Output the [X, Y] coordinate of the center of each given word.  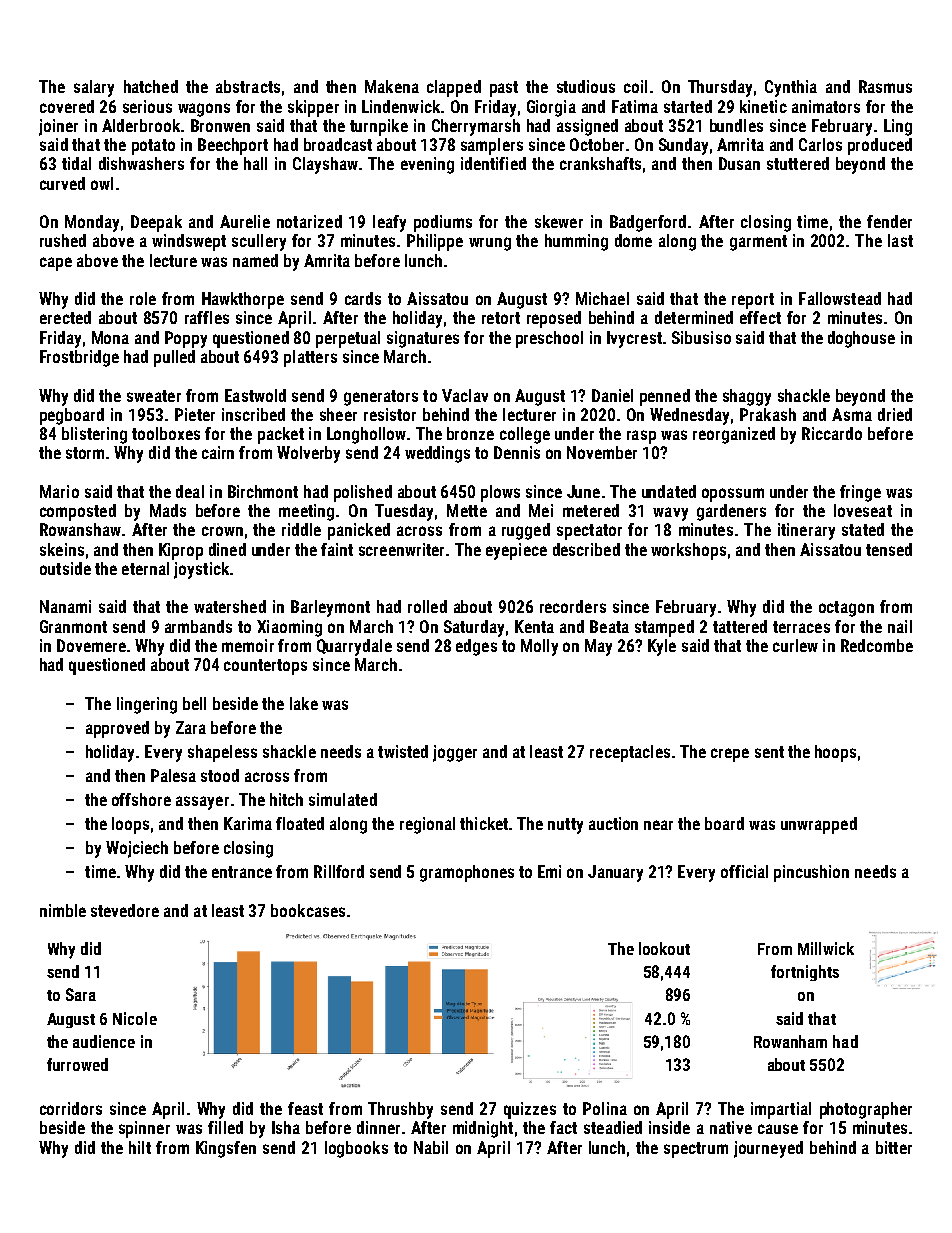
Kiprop [181, 551]
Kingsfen [226, 1149]
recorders [573, 606]
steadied [613, 1127]
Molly [539, 647]
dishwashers [141, 163]
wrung [490, 244]
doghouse [861, 339]
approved [117, 729]
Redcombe [877, 645]
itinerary [806, 531]
